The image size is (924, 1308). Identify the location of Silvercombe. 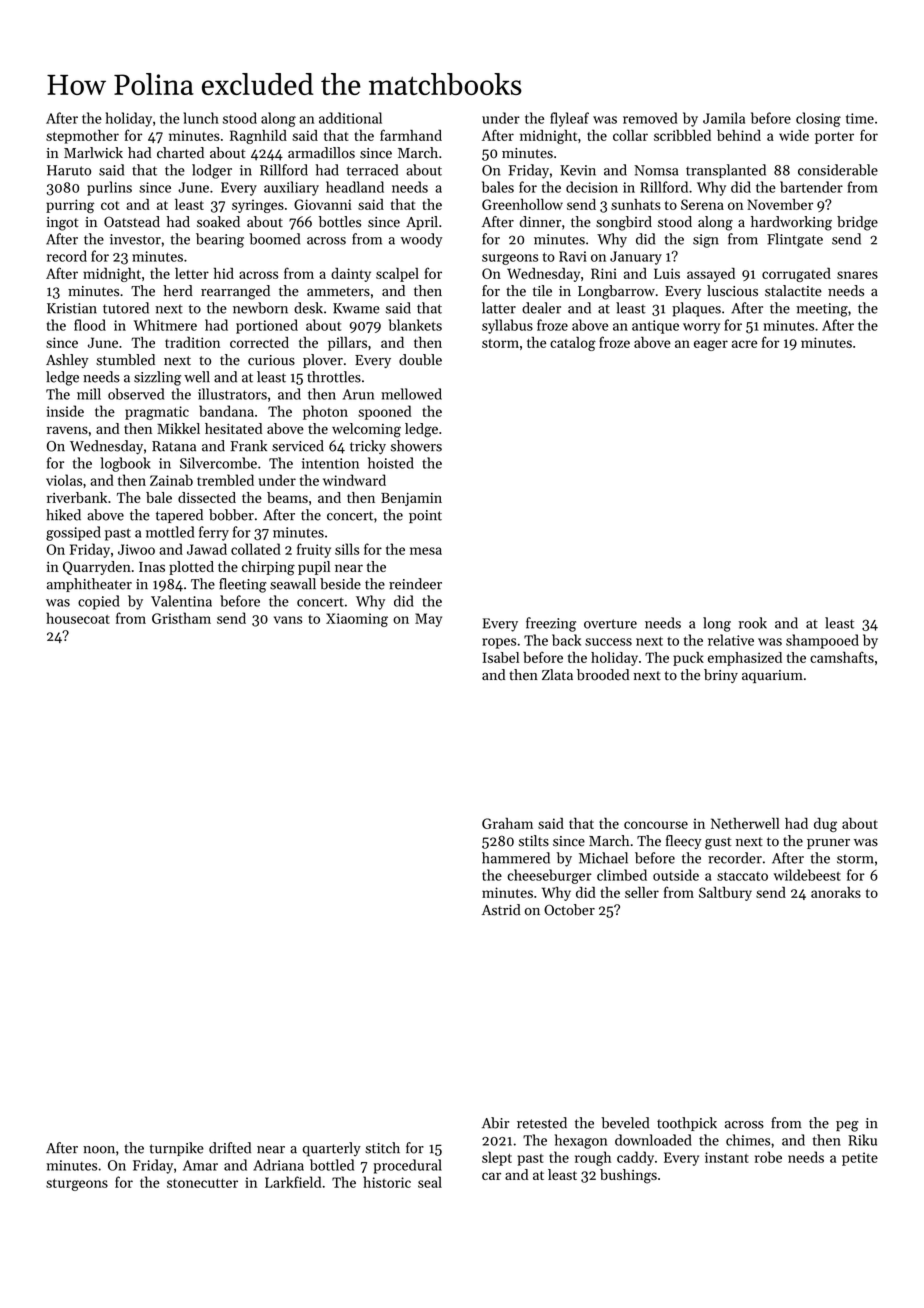
(218, 463).
